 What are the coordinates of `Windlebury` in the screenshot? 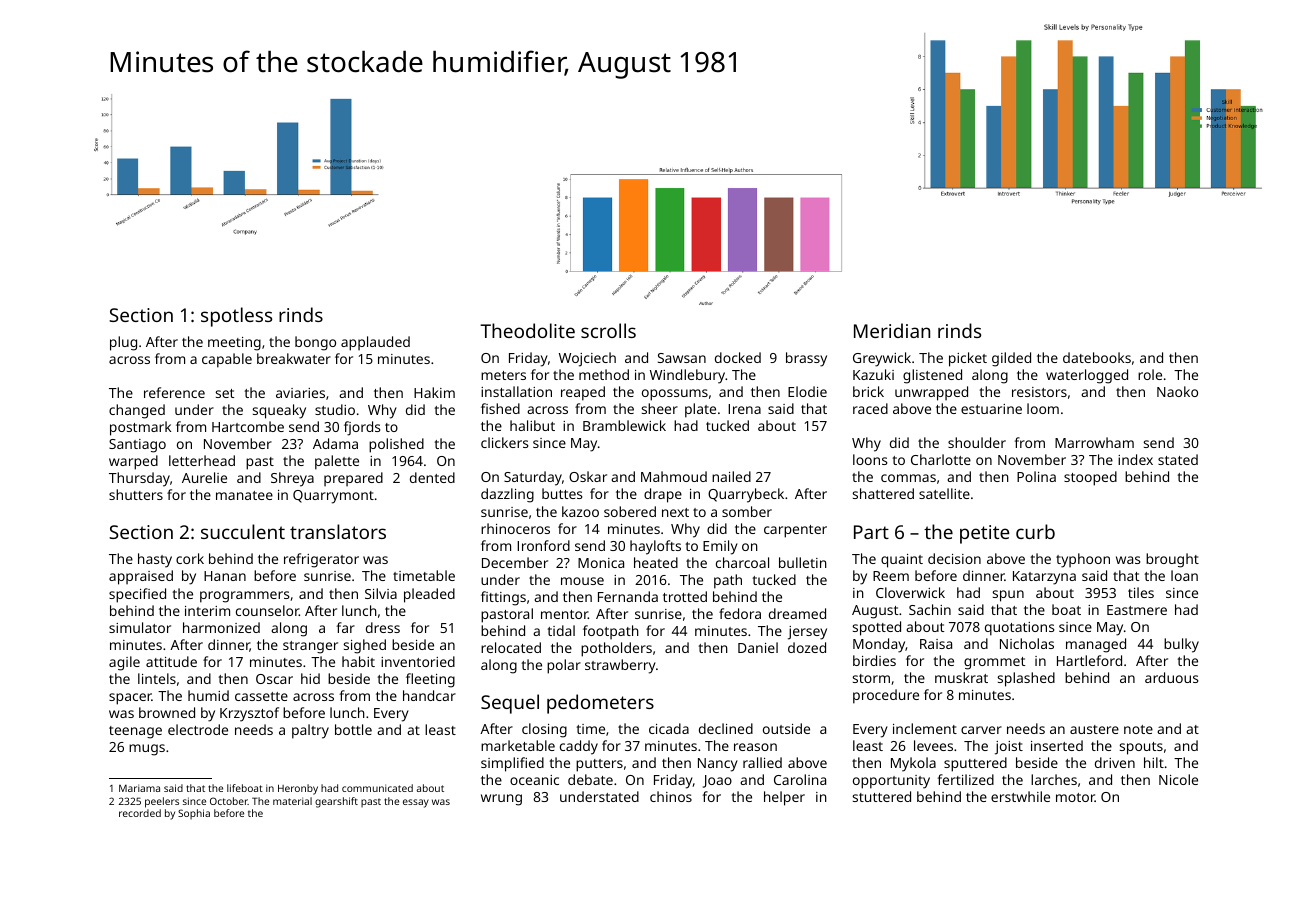 It's located at (687, 376).
